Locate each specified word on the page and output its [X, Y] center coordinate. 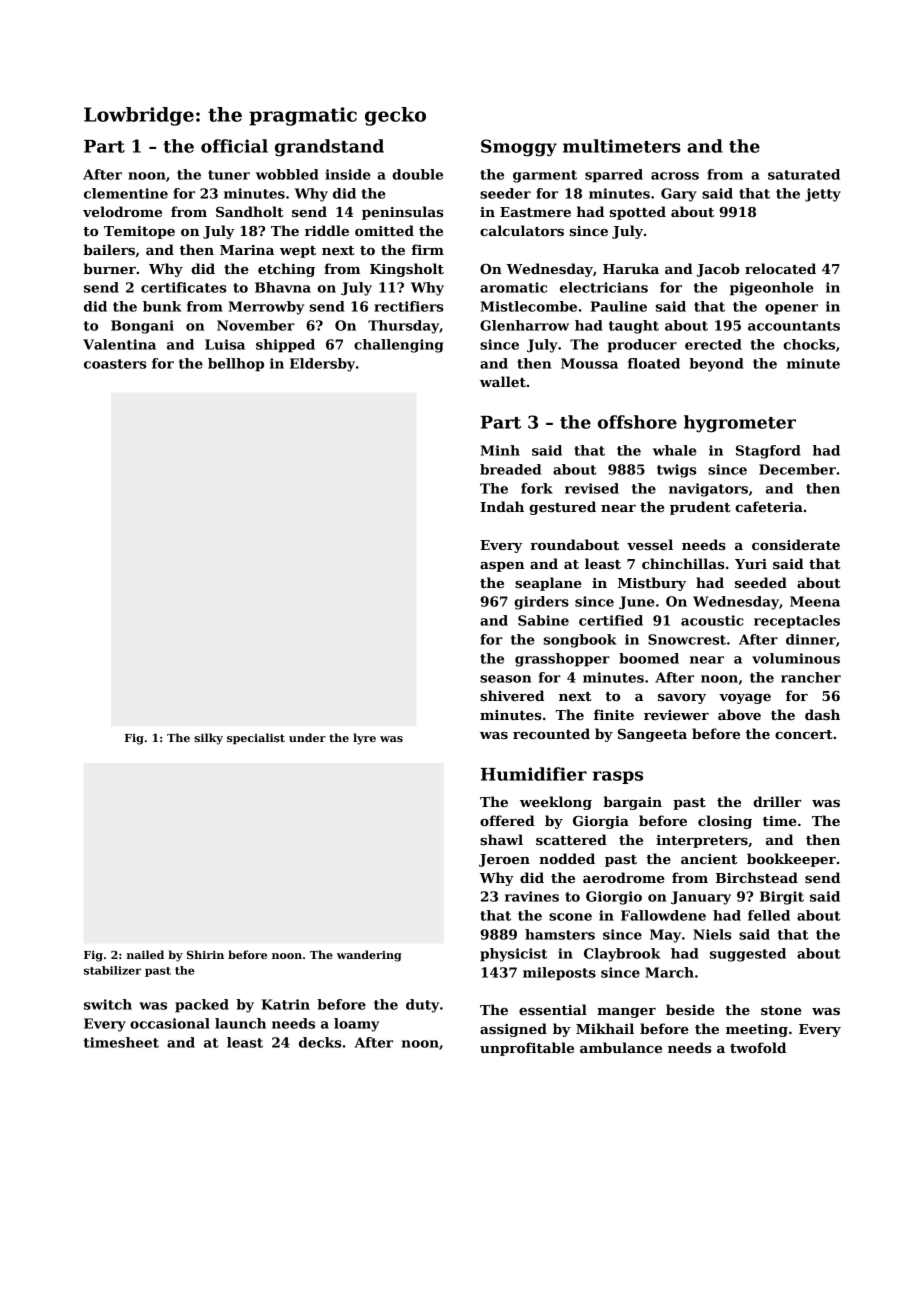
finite [614, 714]
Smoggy [519, 148]
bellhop [236, 365]
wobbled [287, 174]
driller [777, 801]
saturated [804, 174]
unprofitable [527, 1049]
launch [240, 1023]
